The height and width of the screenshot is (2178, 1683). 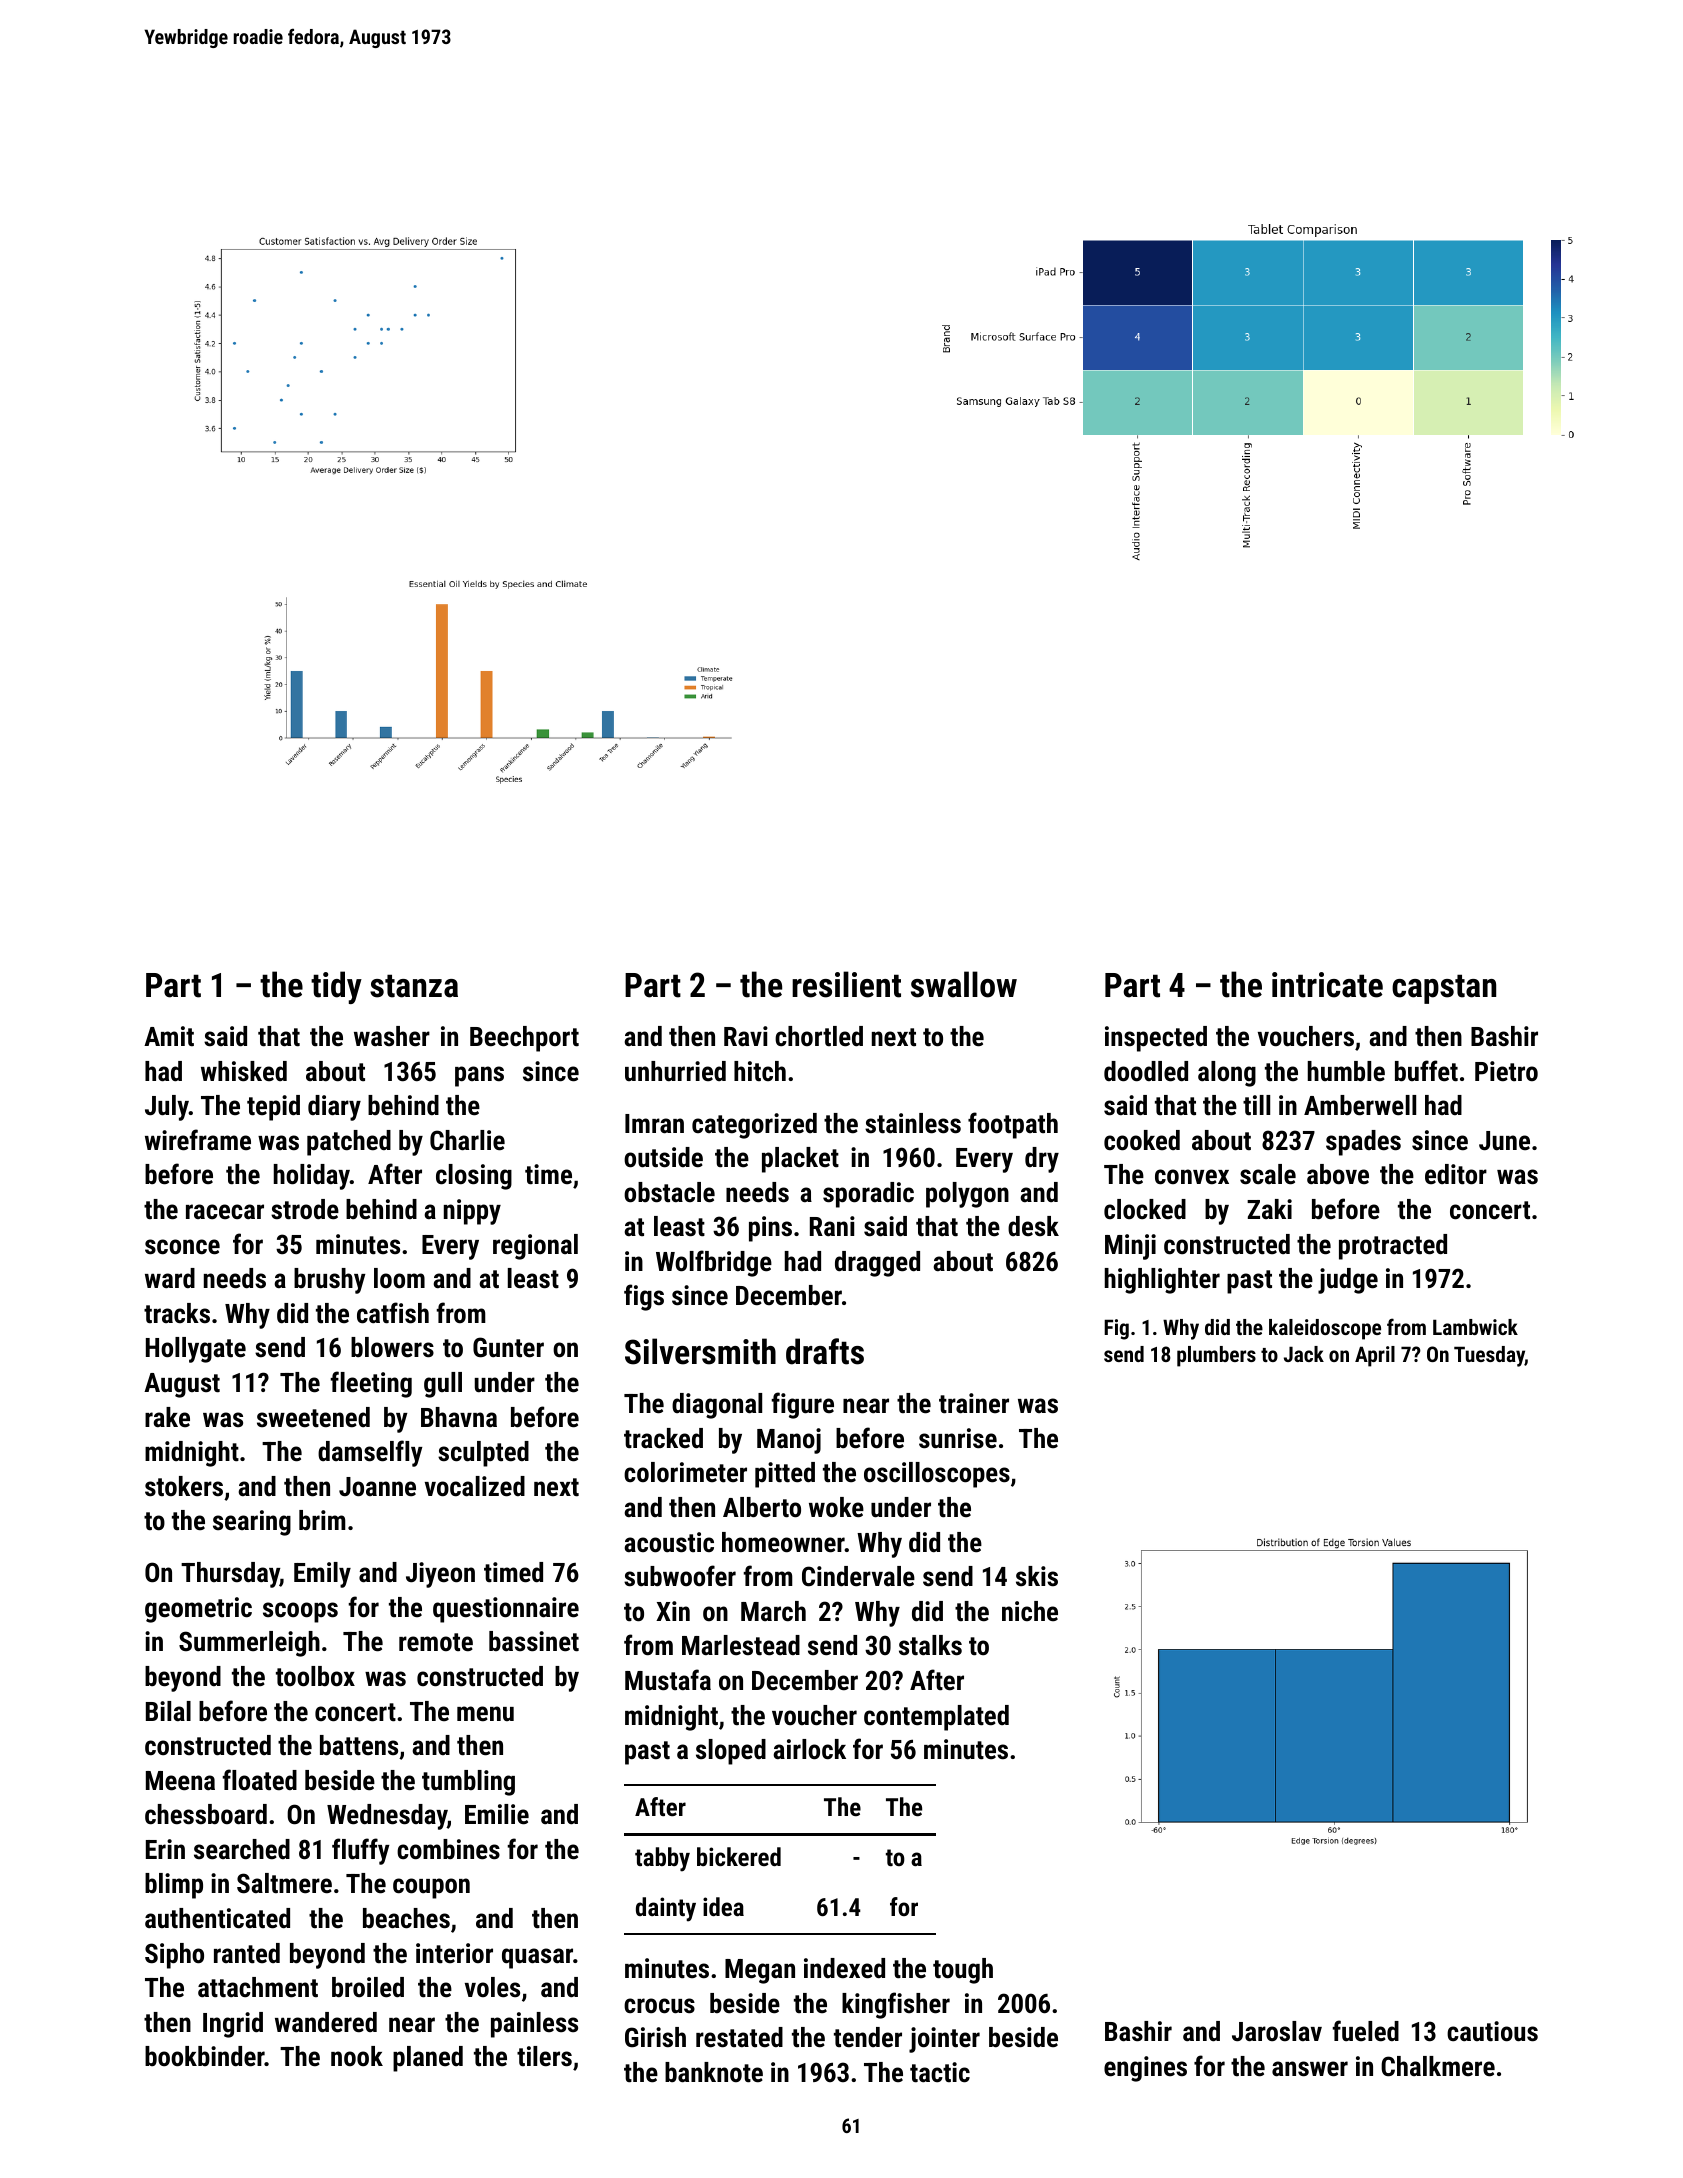 I want to click on bookbinder, so click(x=205, y=2056).
